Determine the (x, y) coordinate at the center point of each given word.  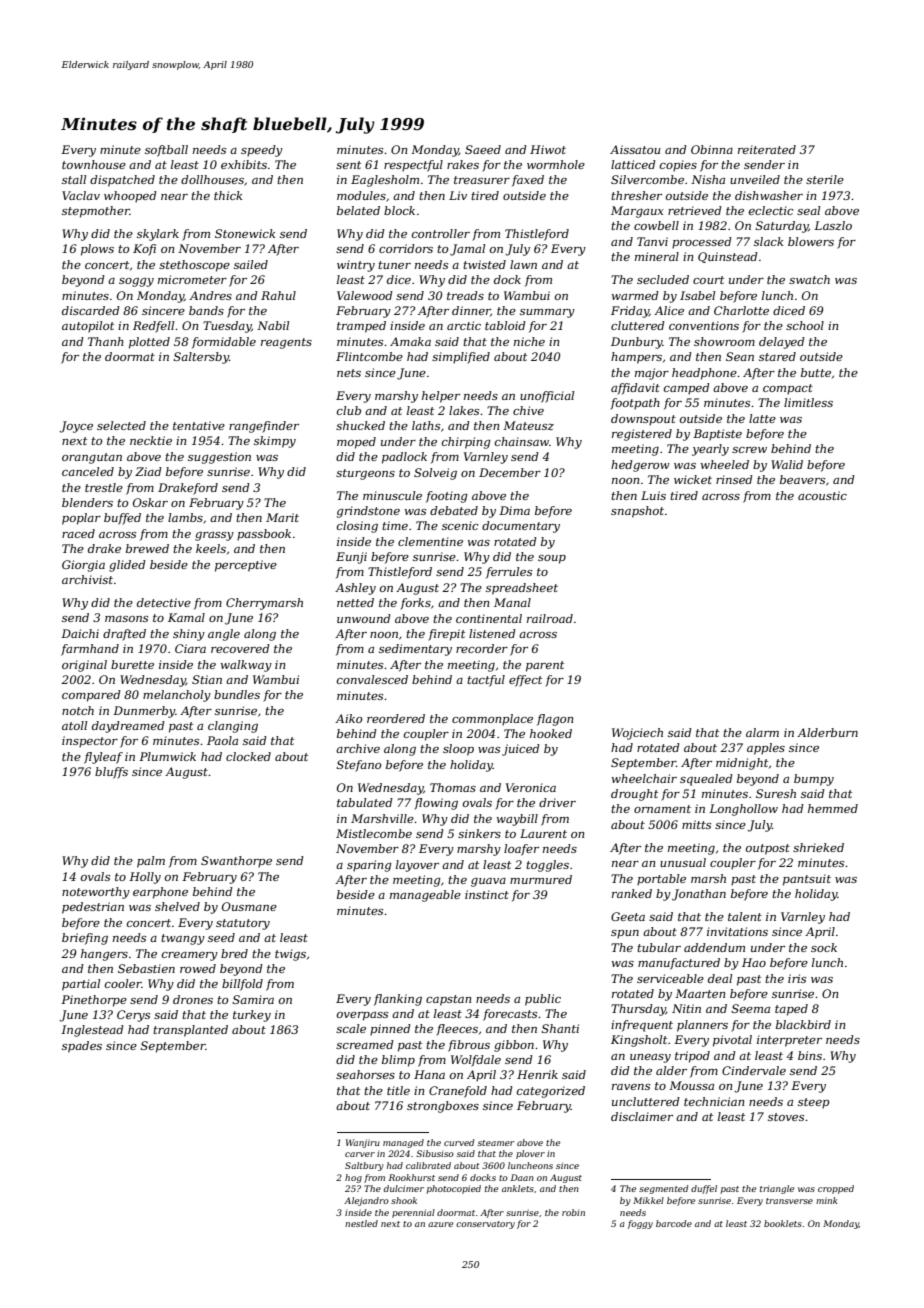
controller (441, 233)
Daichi (80, 633)
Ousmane (249, 906)
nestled (361, 1223)
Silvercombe (647, 179)
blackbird (803, 1024)
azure (440, 1224)
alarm (762, 732)
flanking (398, 1000)
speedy (262, 151)
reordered (396, 718)
